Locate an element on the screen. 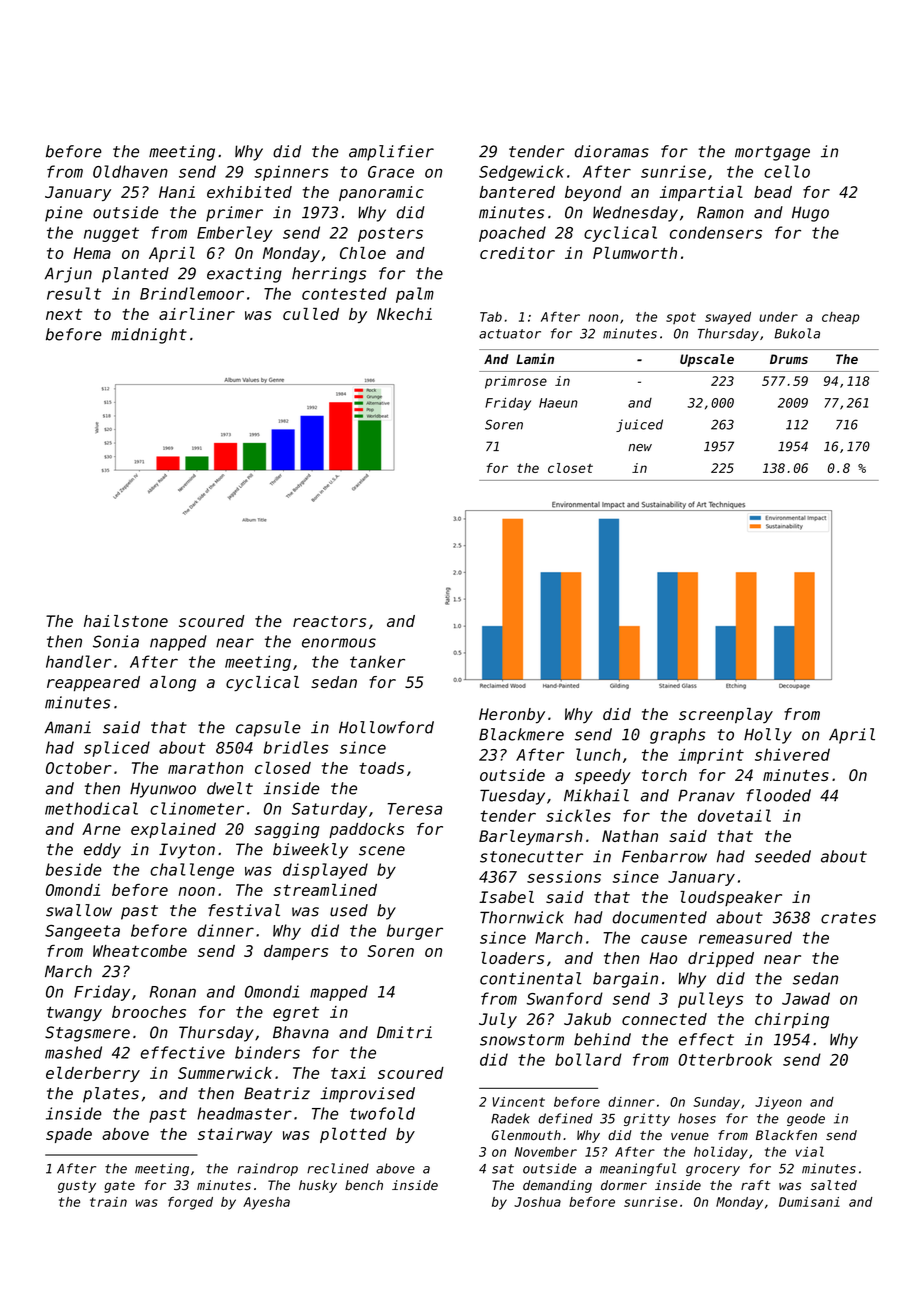  primrose is located at coordinates (516, 382).
